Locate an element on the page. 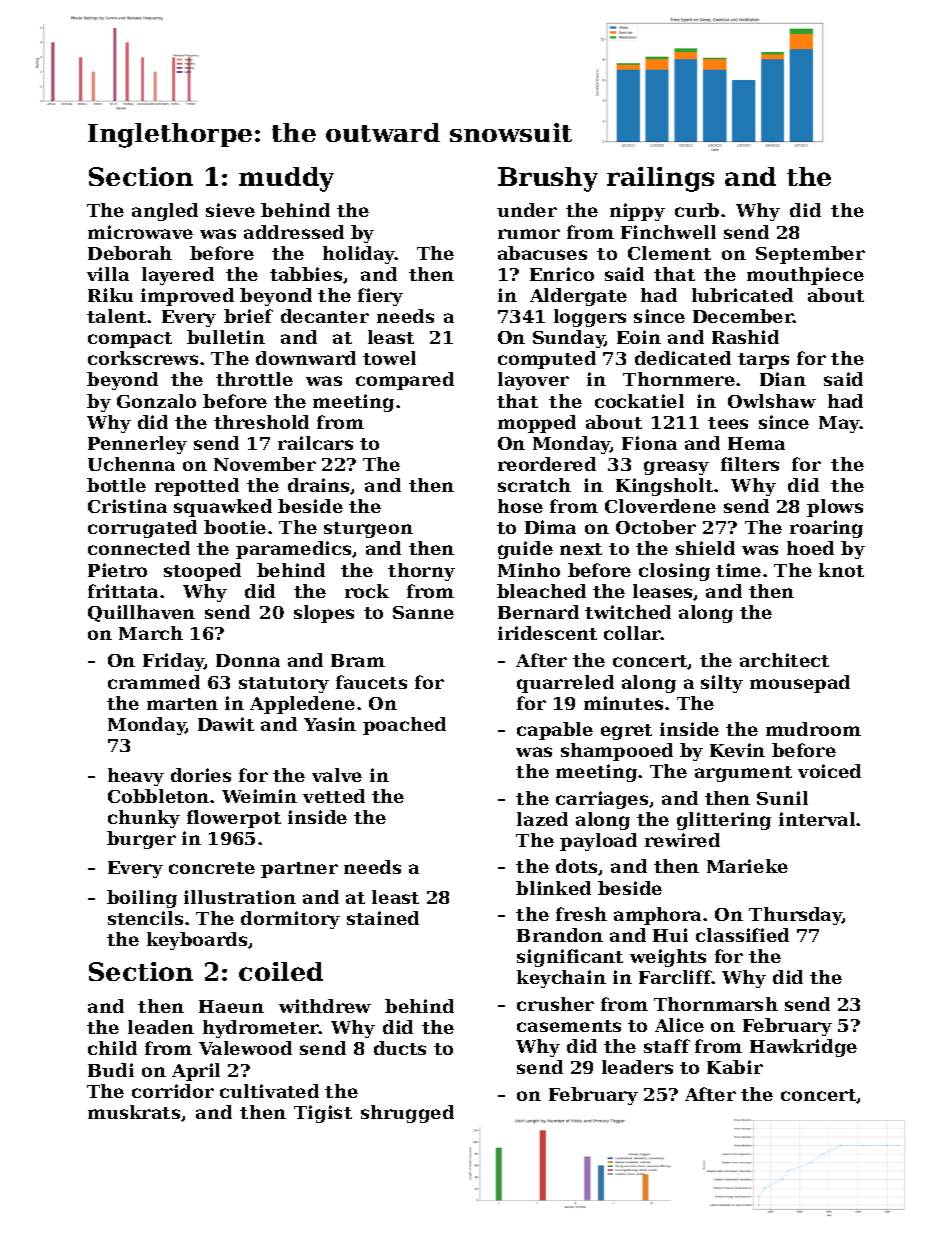  curb is located at coordinates (697, 210).
